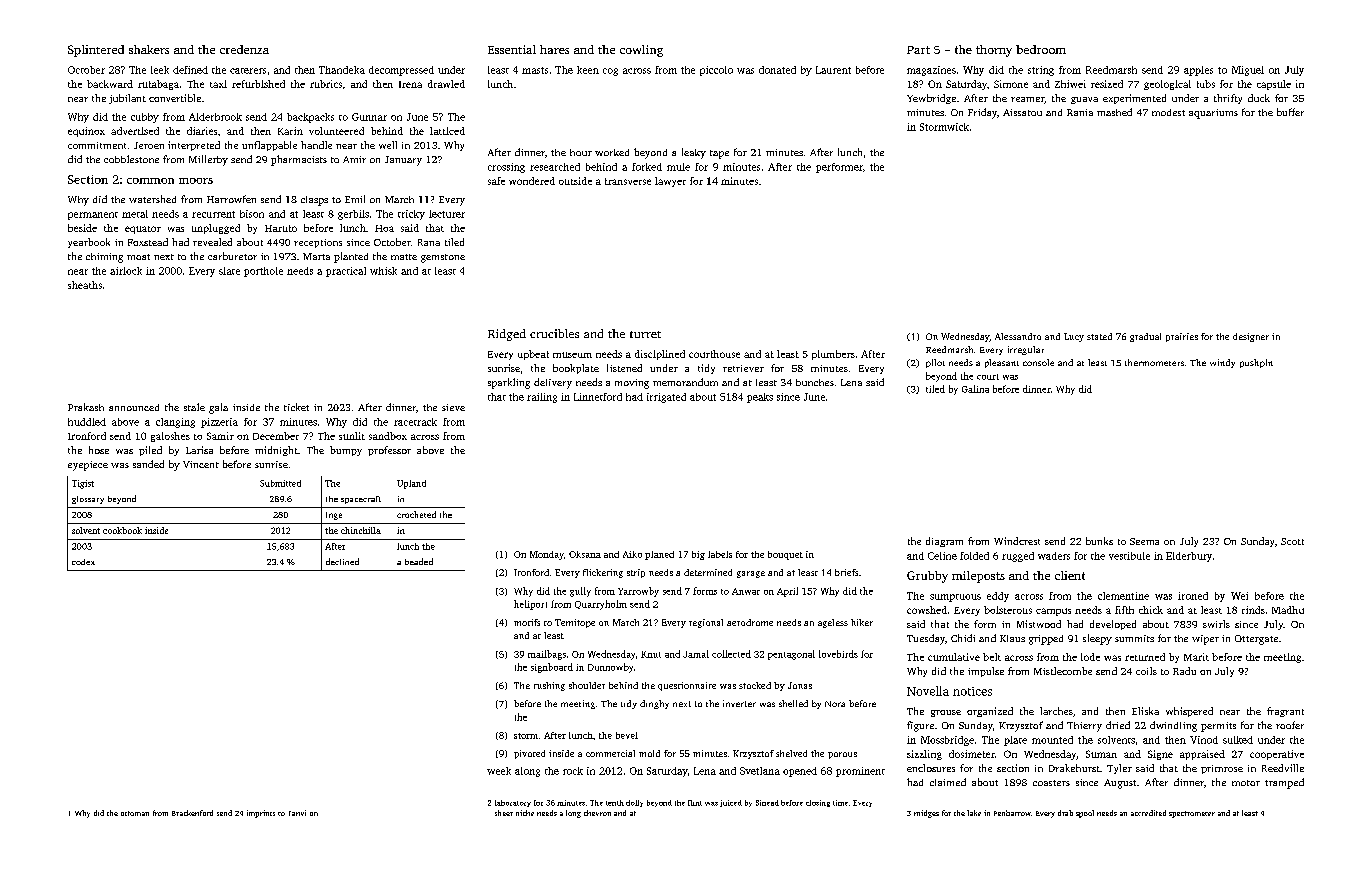  What do you see at coordinates (429, 242) in the screenshot?
I see `Rana` at bounding box center [429, 242].
